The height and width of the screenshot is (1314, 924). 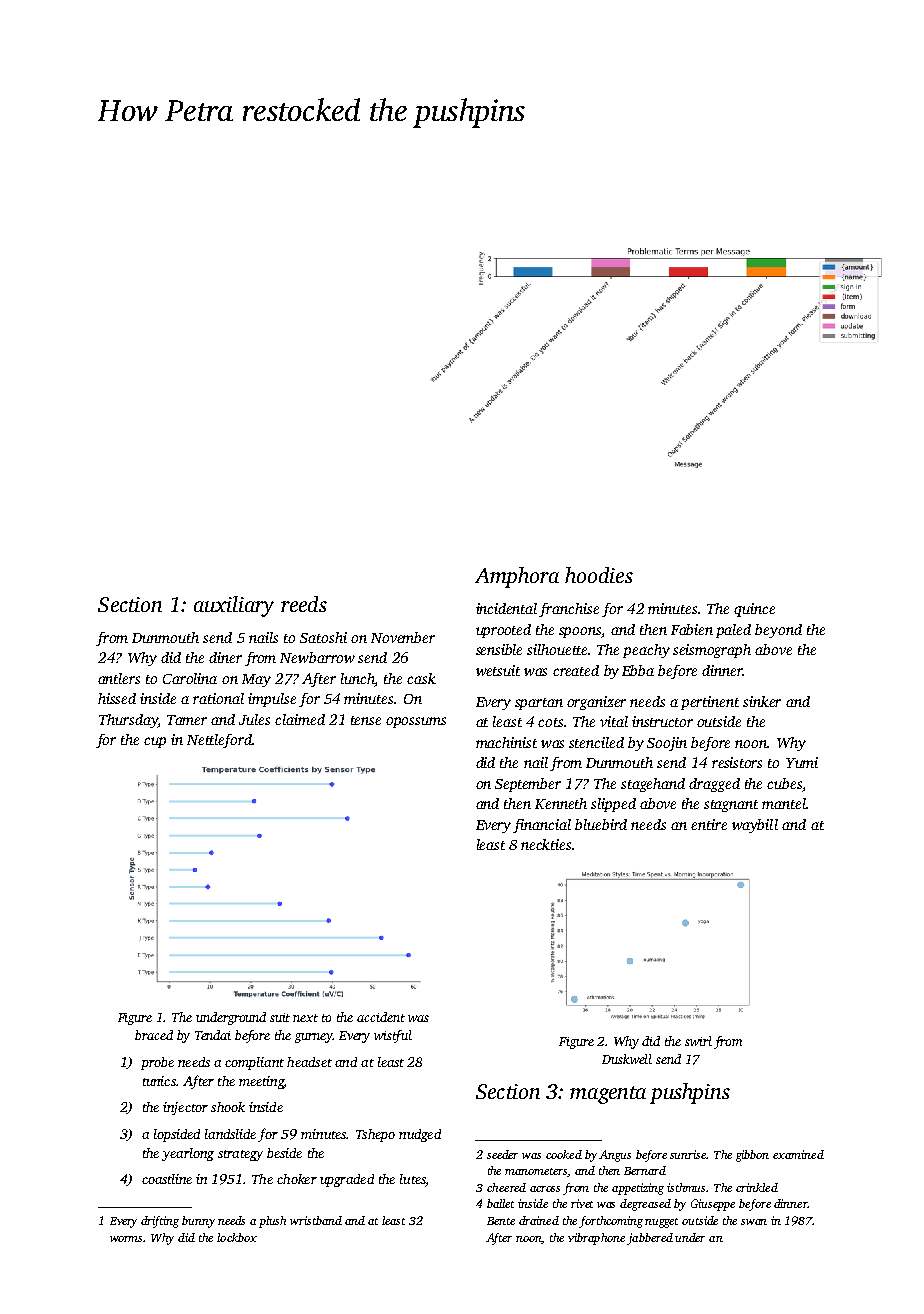 I want to click on neckties, so click(x=546, y=844).
